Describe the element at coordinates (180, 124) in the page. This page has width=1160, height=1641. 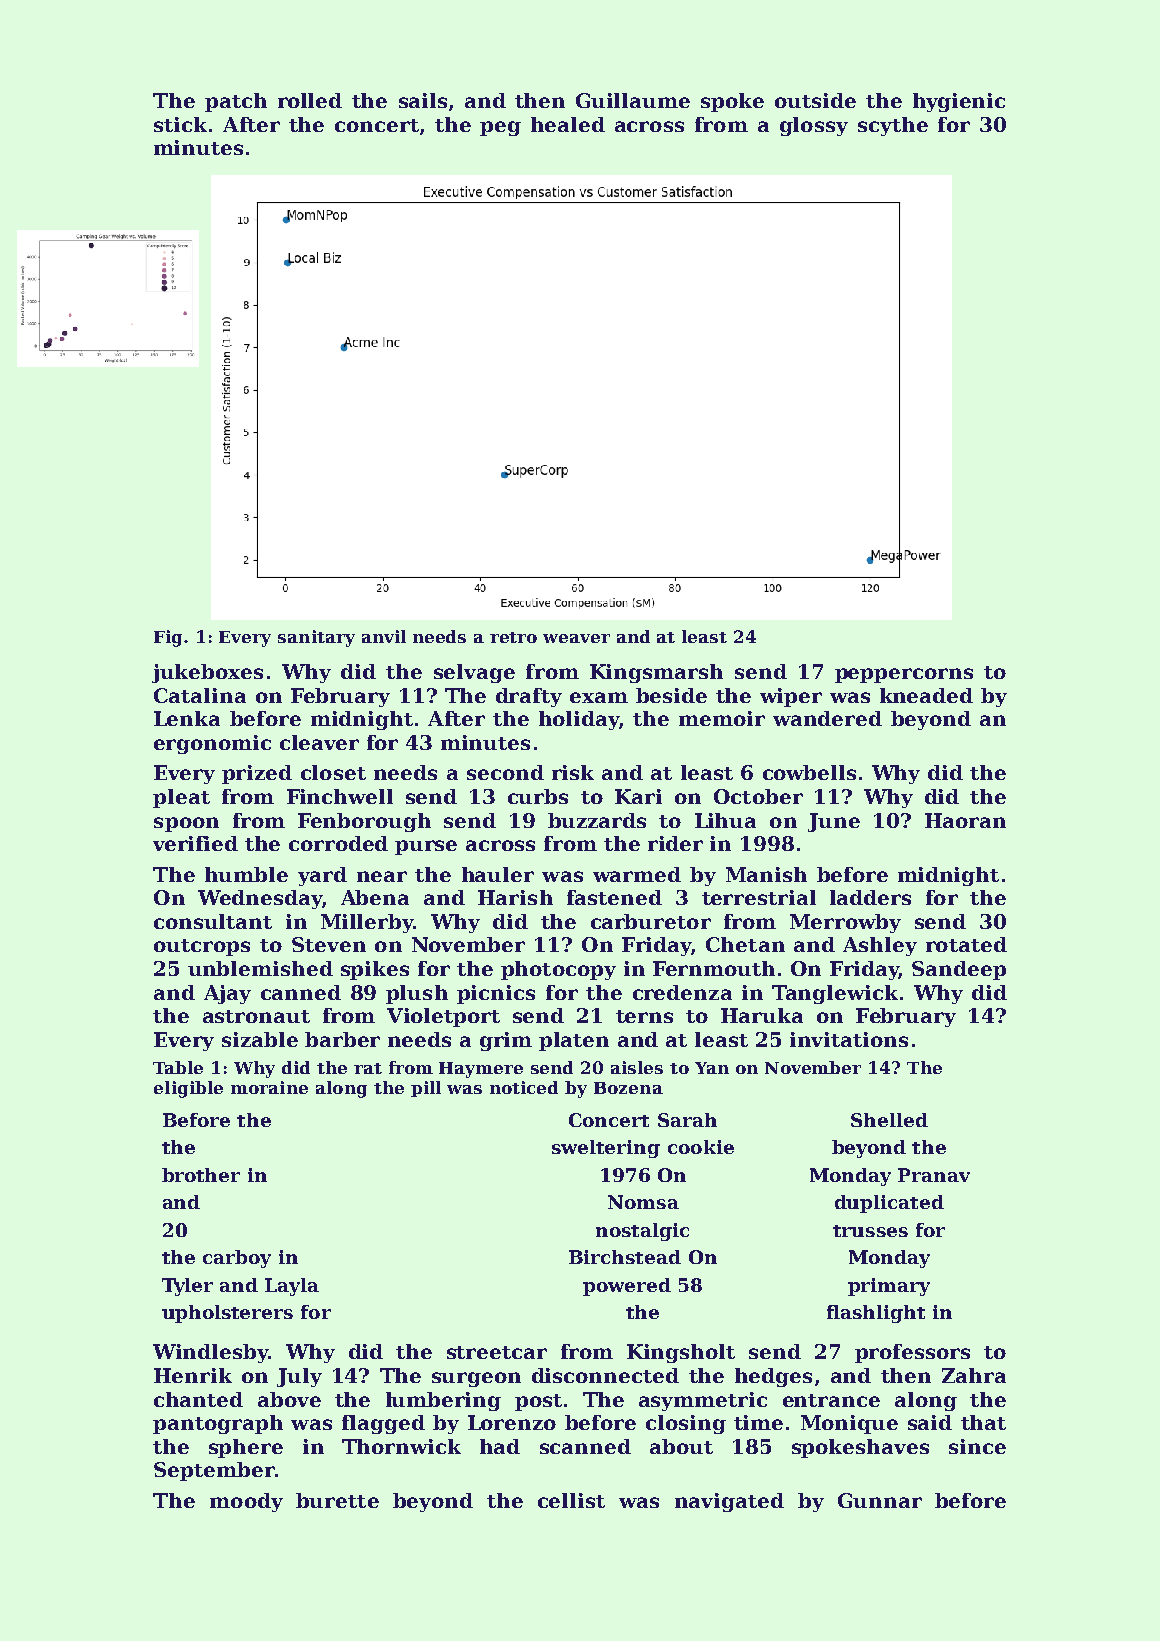
I see `stick` at that location.
